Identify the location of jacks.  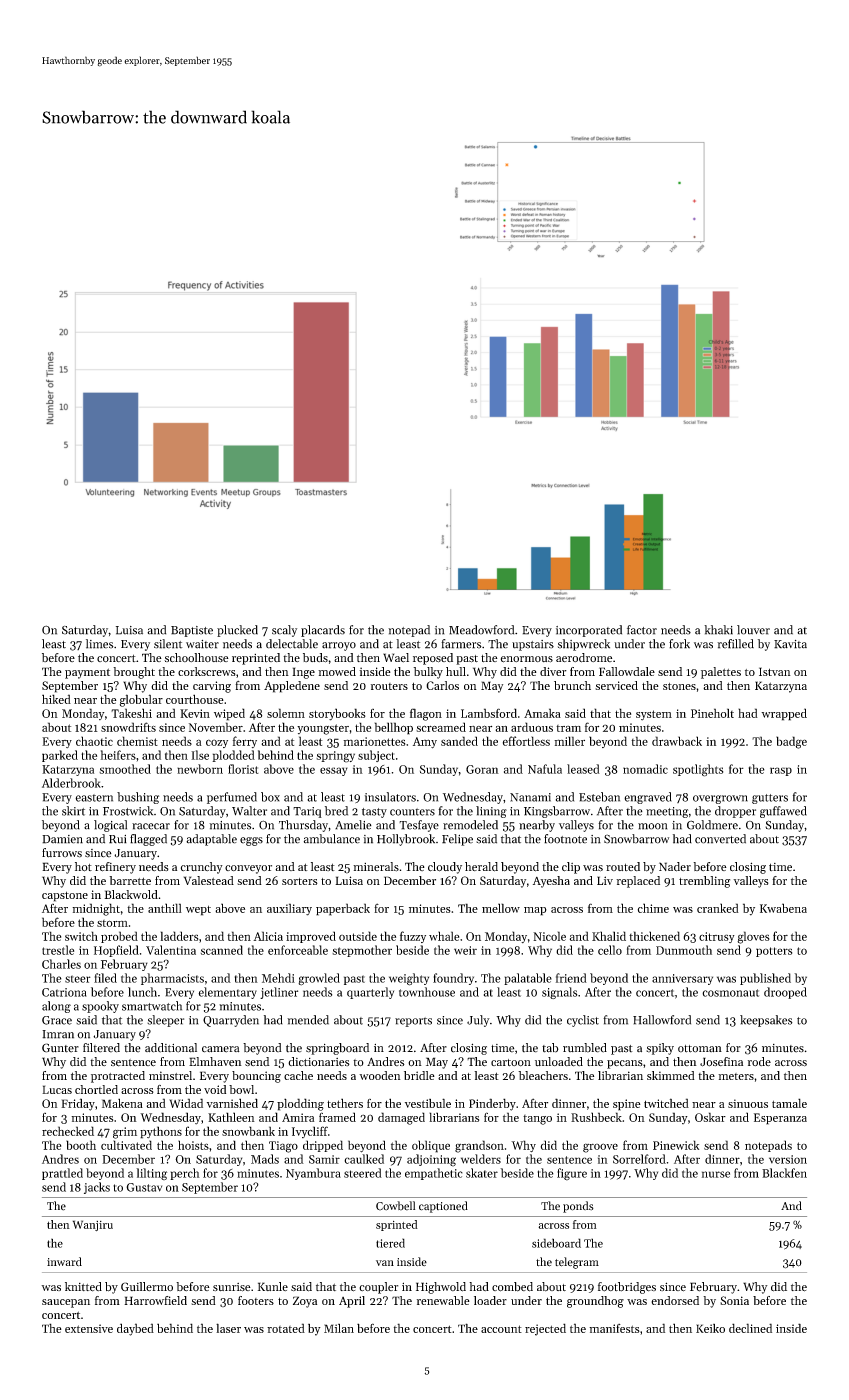
(97, 1188).
